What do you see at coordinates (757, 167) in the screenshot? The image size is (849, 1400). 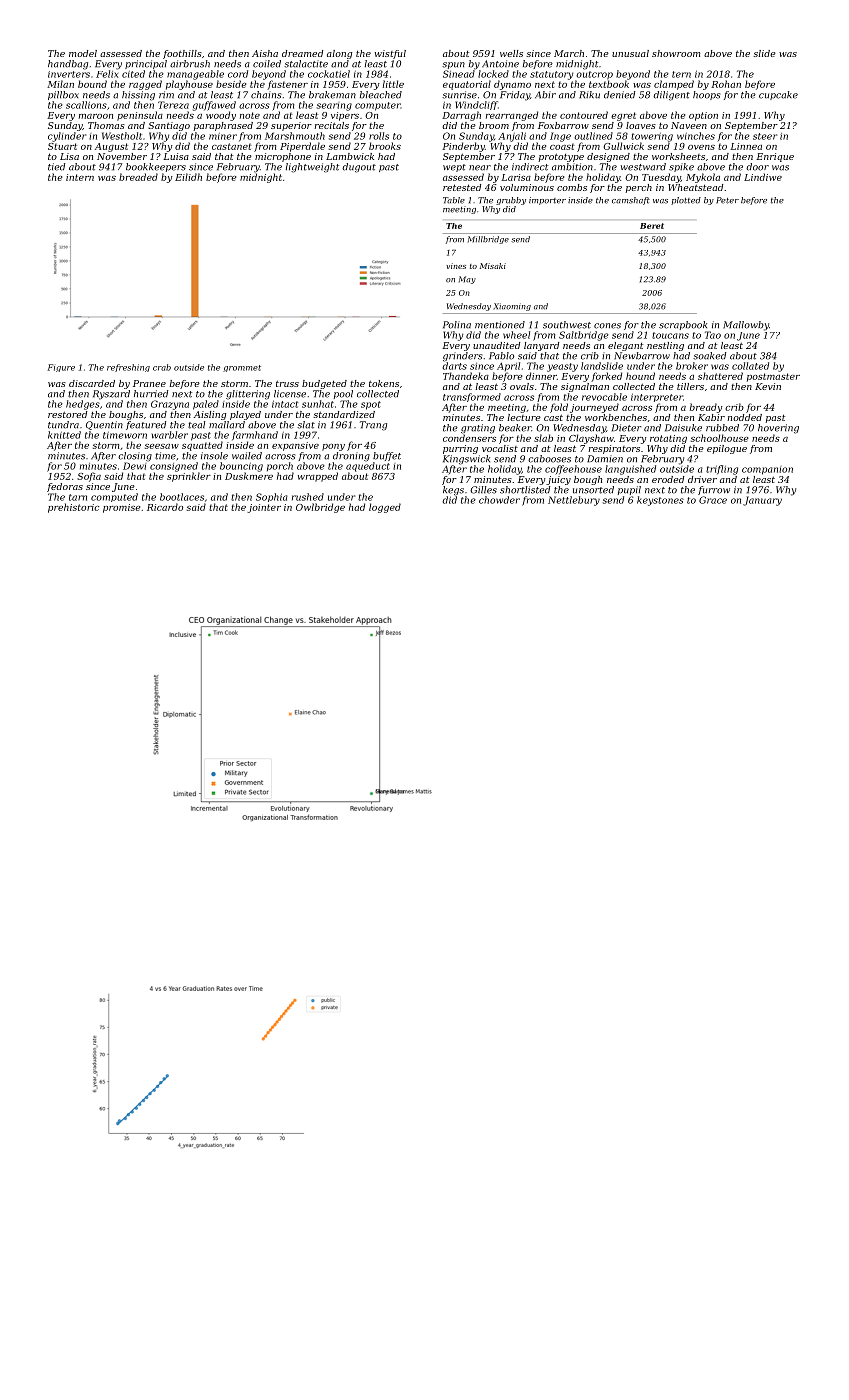 I see `door` at bounding box center [757, 167].
